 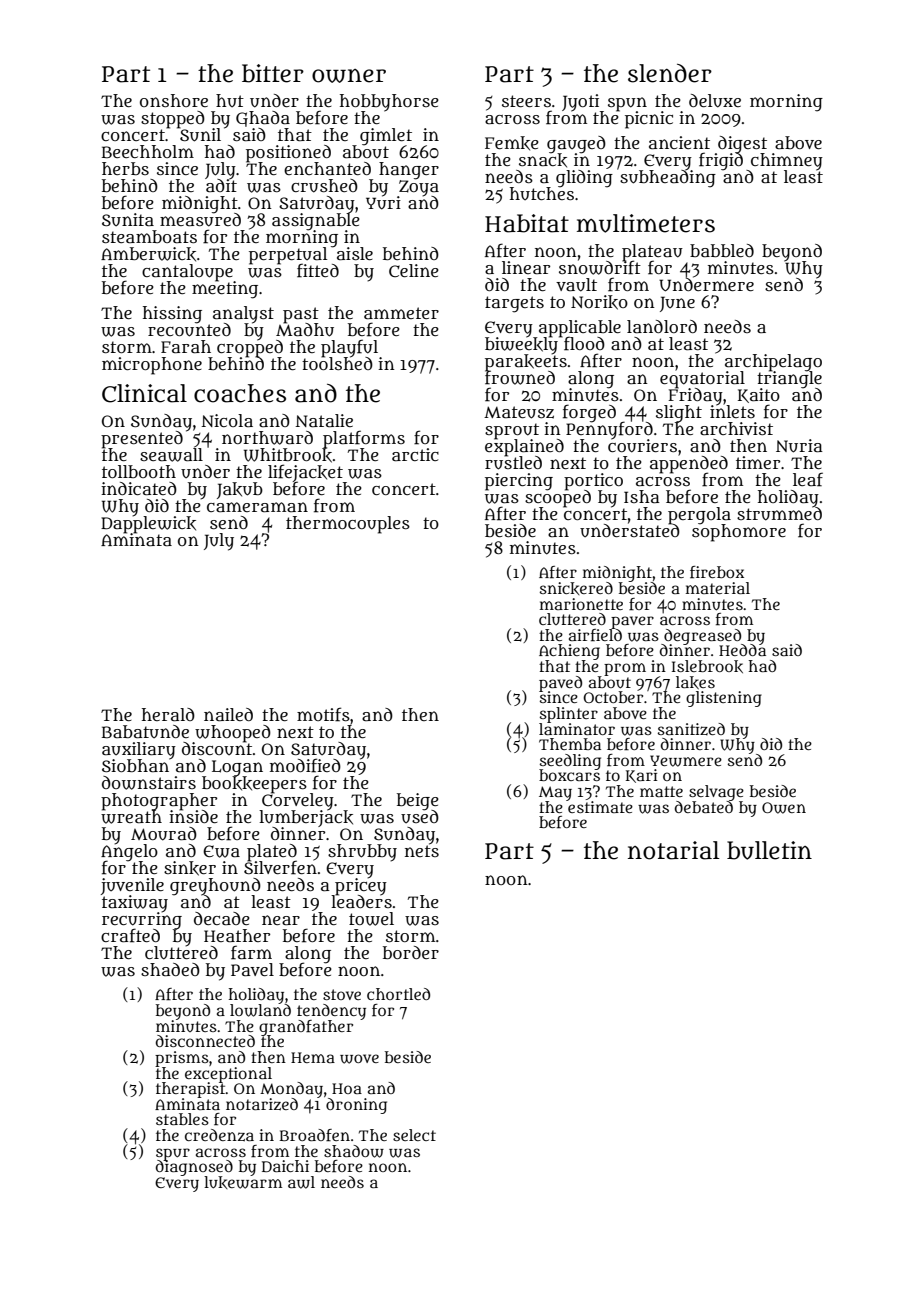 What do you see at coordinates (233, 733) in the screenshot?
I see `whooped` at bounding box center [233, 733].
